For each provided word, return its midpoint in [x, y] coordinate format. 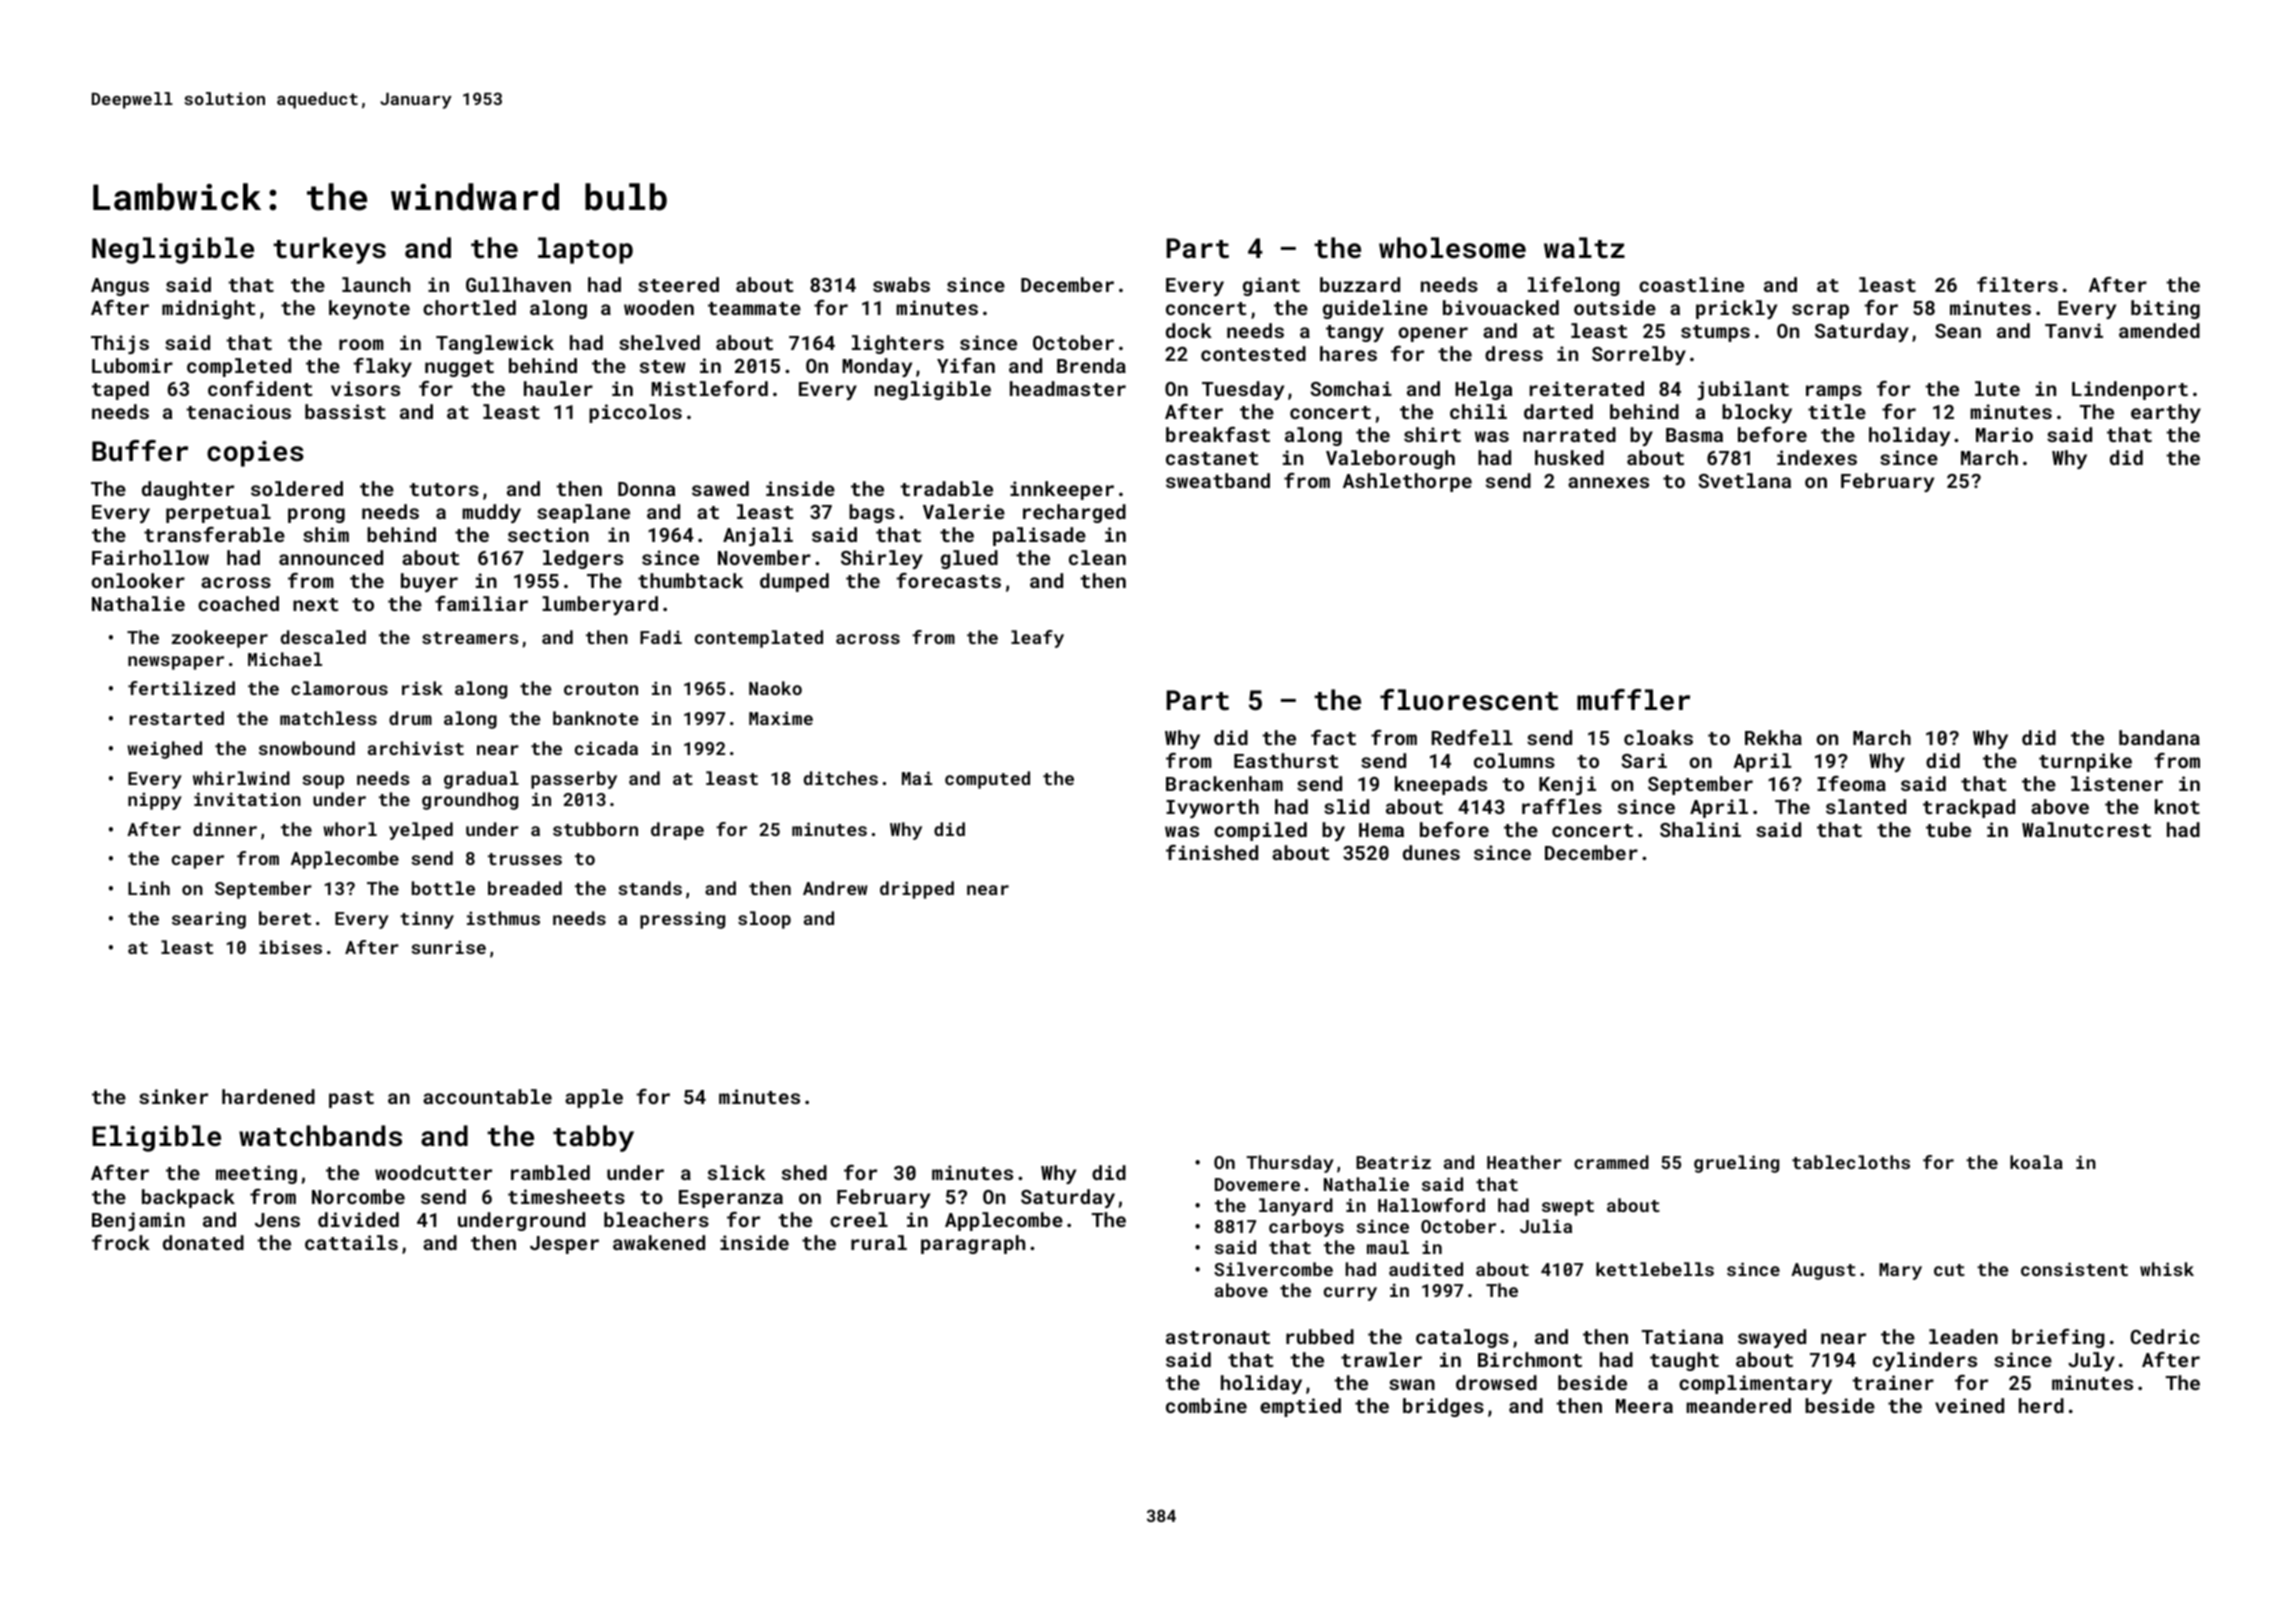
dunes [1431, 852]
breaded [525, 888]
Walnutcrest [2086, 829]
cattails [351, 1242]
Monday [877, 367]
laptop [585, 250]
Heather [1524, 1162]
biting [2165, 309]
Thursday [1290, 1164]
